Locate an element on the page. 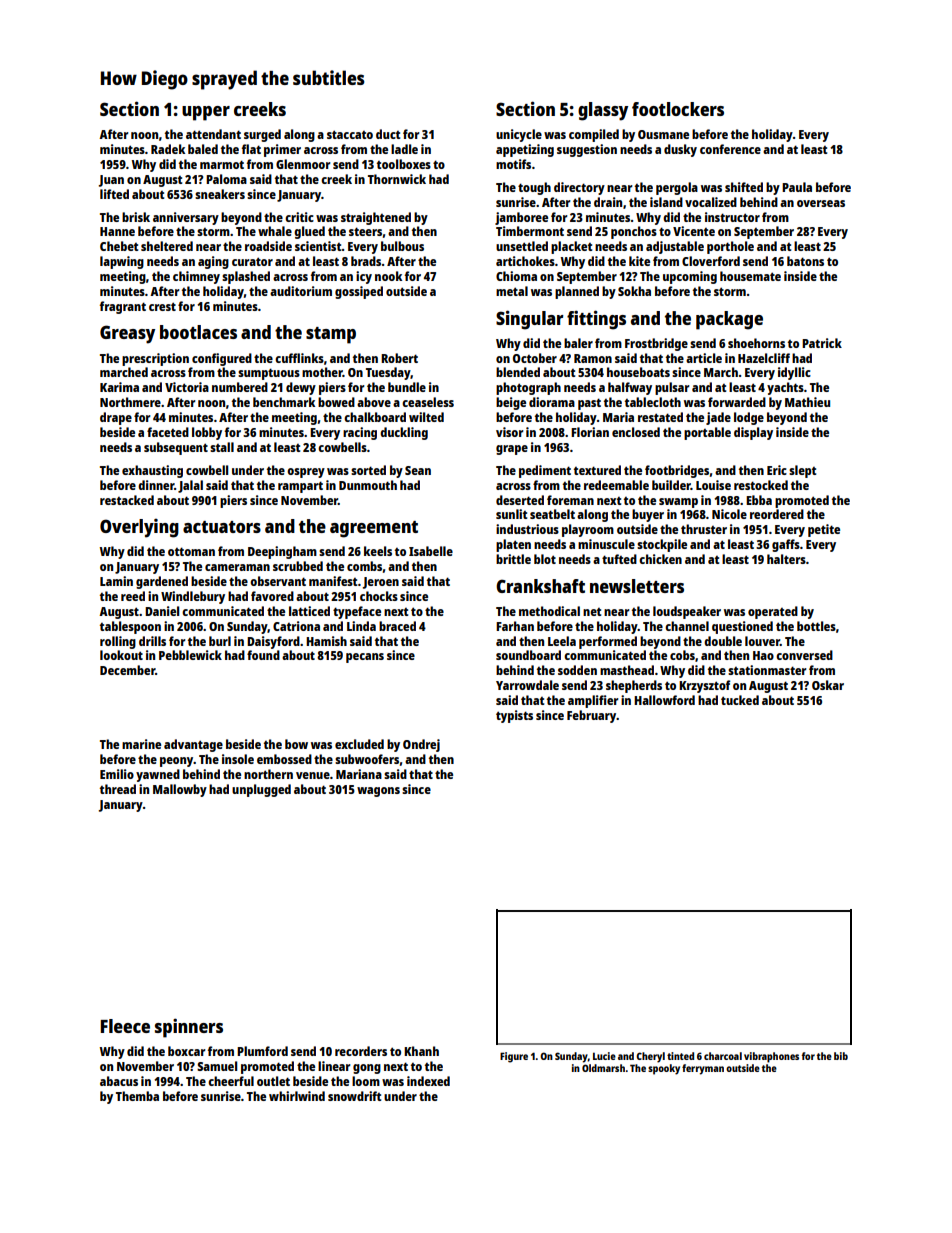  bib is located at coordinates (841, 1056).
